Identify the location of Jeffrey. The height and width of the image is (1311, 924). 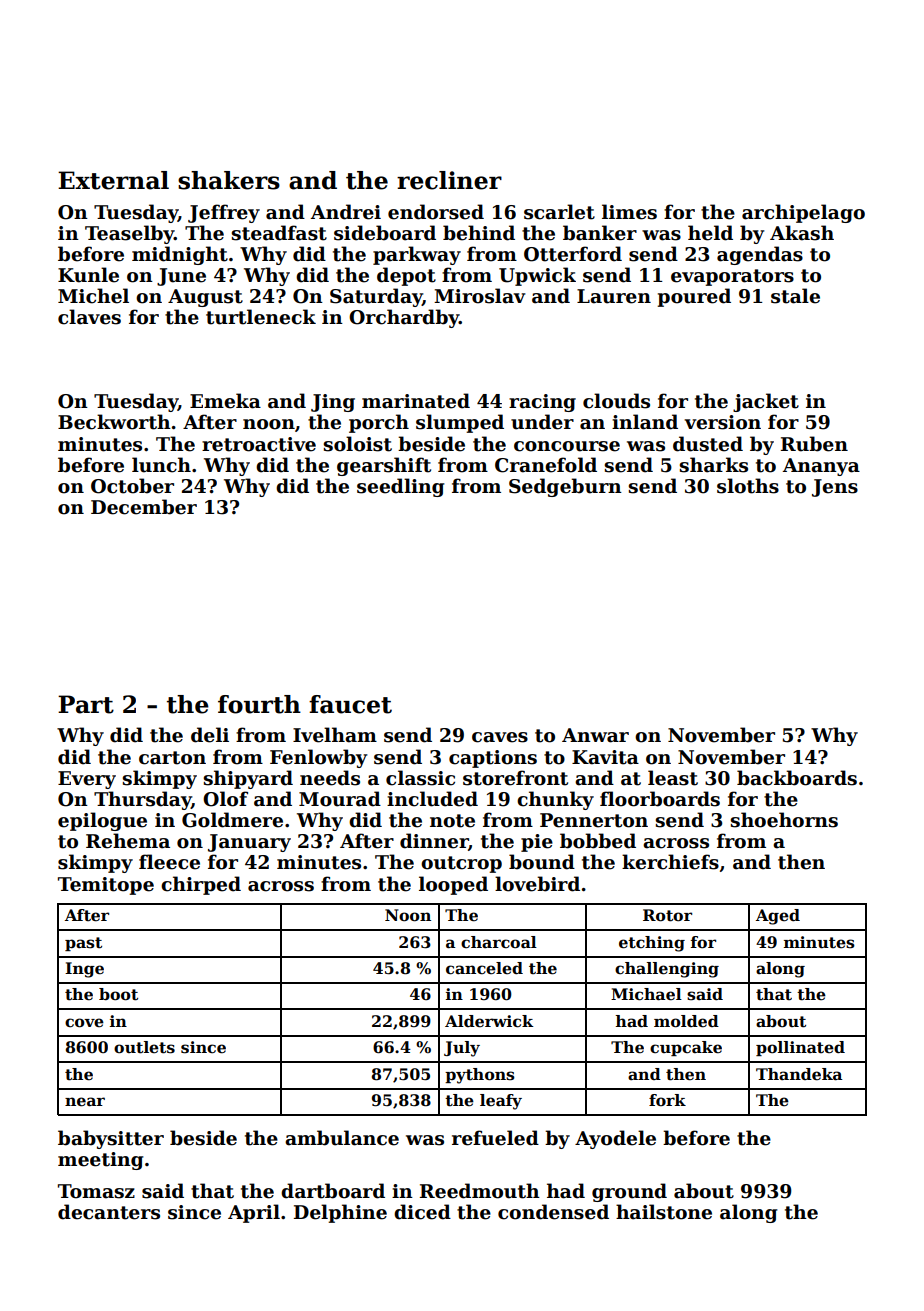
(224, 213).
